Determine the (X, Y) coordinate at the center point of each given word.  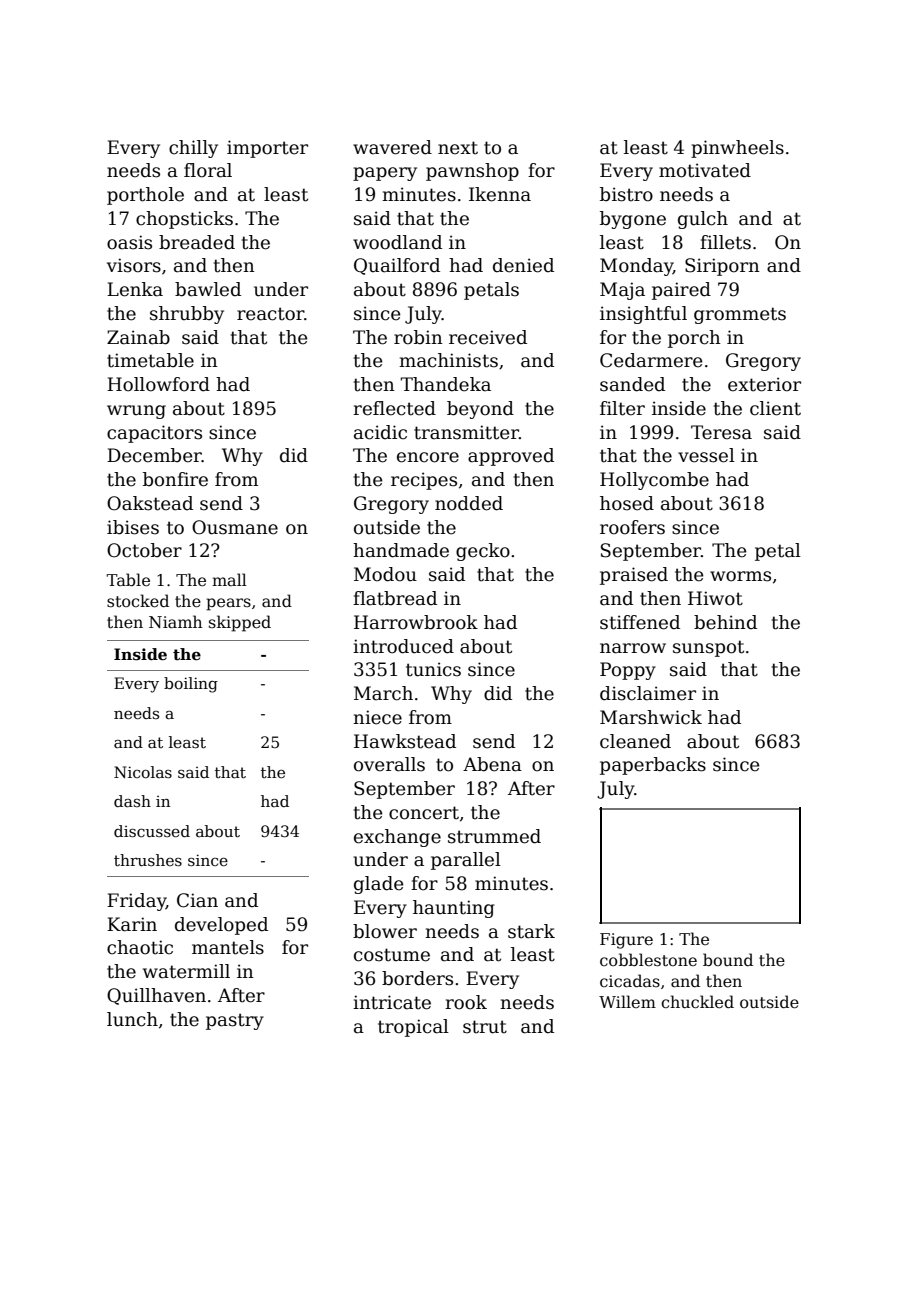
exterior (764, 384)
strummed (494, 836)
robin (418, 337)
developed (221, 926)
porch (694, 339)
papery (385, 174)
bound (728, 959)
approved (511, 457)
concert (424, 813)
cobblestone (648, 960)
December (154, 455)
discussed (152, 831)
